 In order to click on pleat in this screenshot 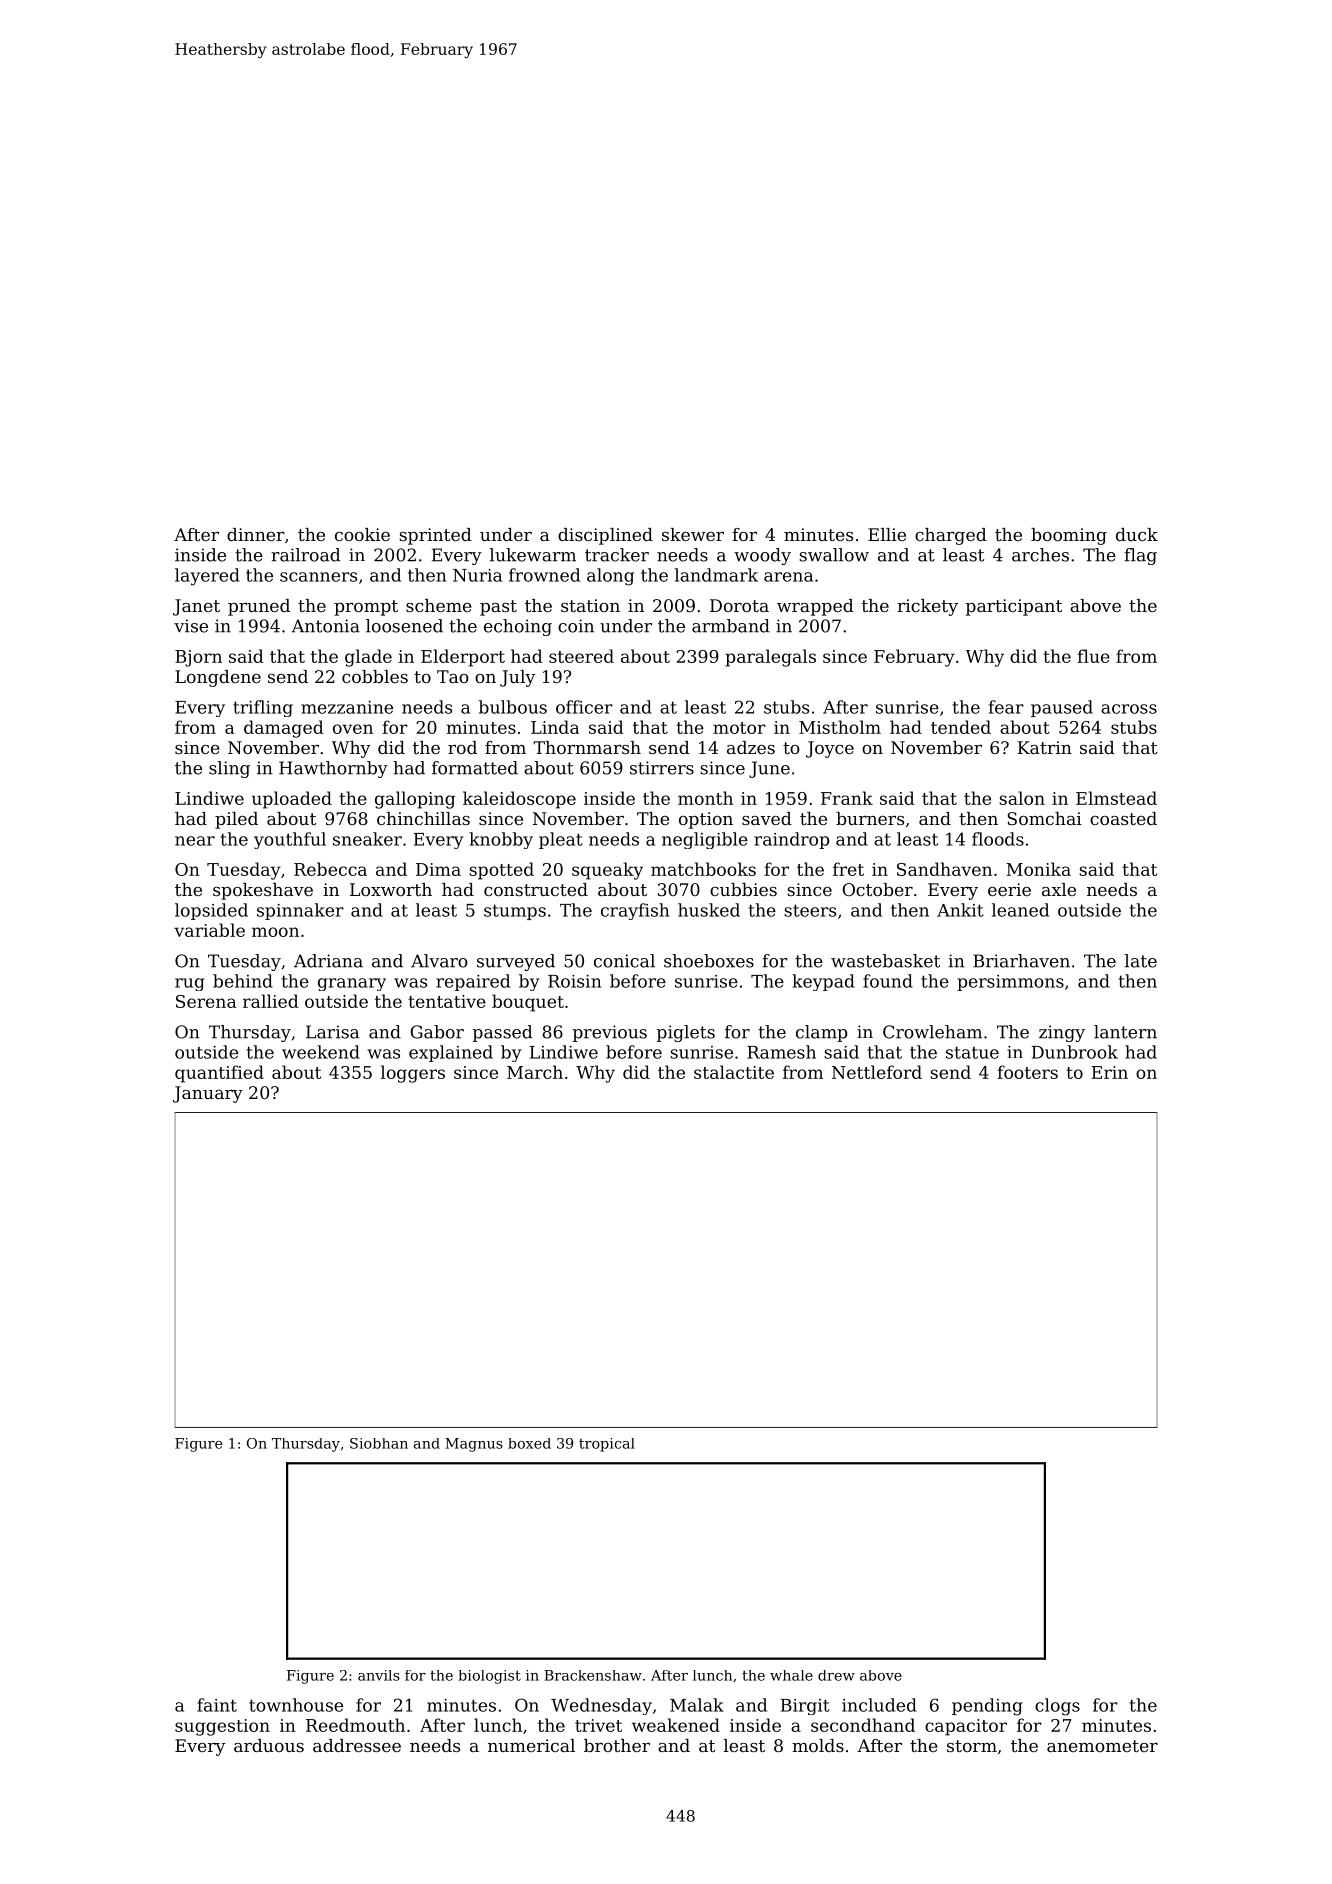, I will do `click(561, 840)`.
